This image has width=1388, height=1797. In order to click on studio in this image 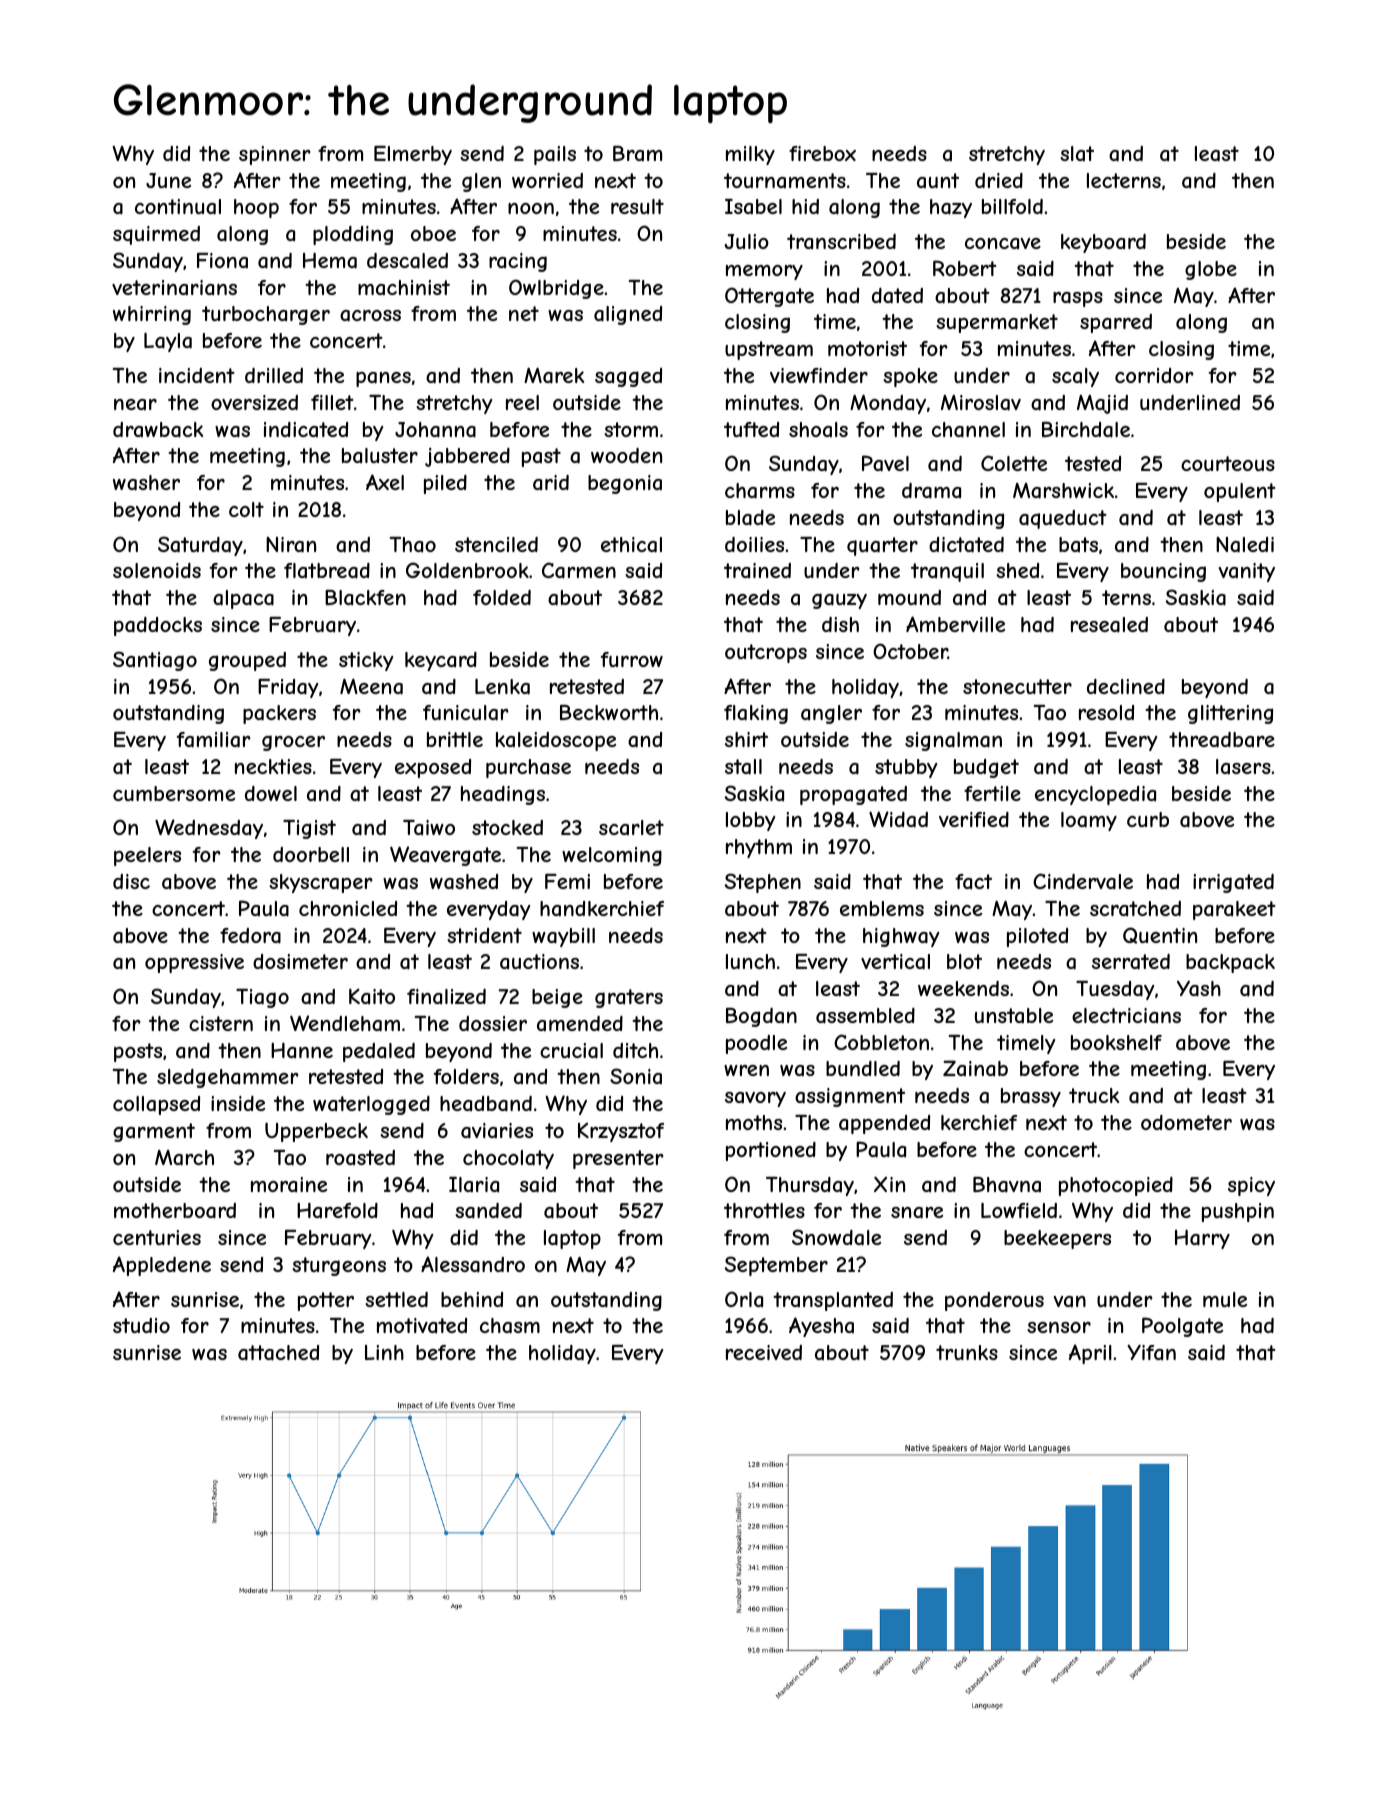, I will do `click(141, 1325)`.
